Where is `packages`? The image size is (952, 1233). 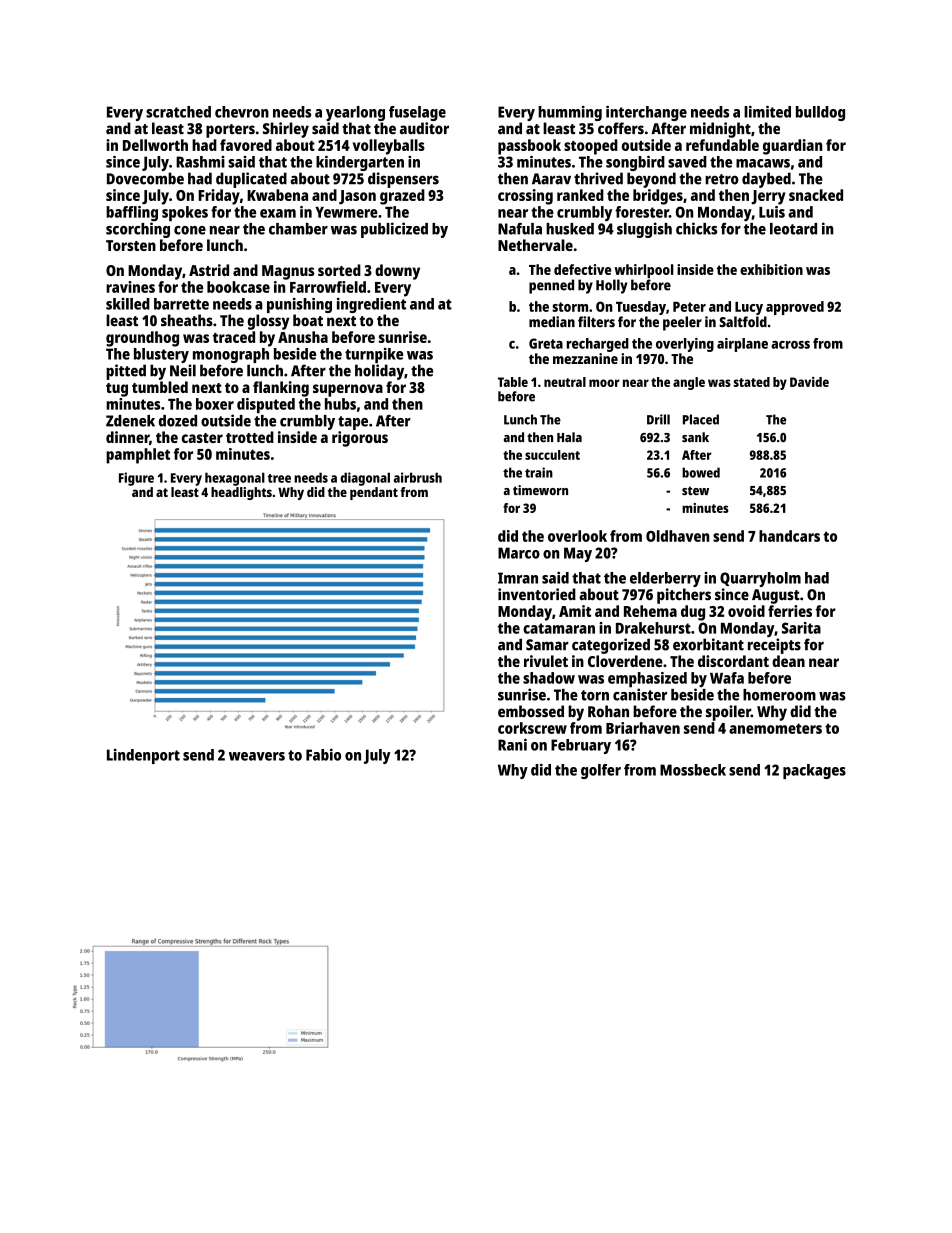 packages is located at coordinates (814, 771).
